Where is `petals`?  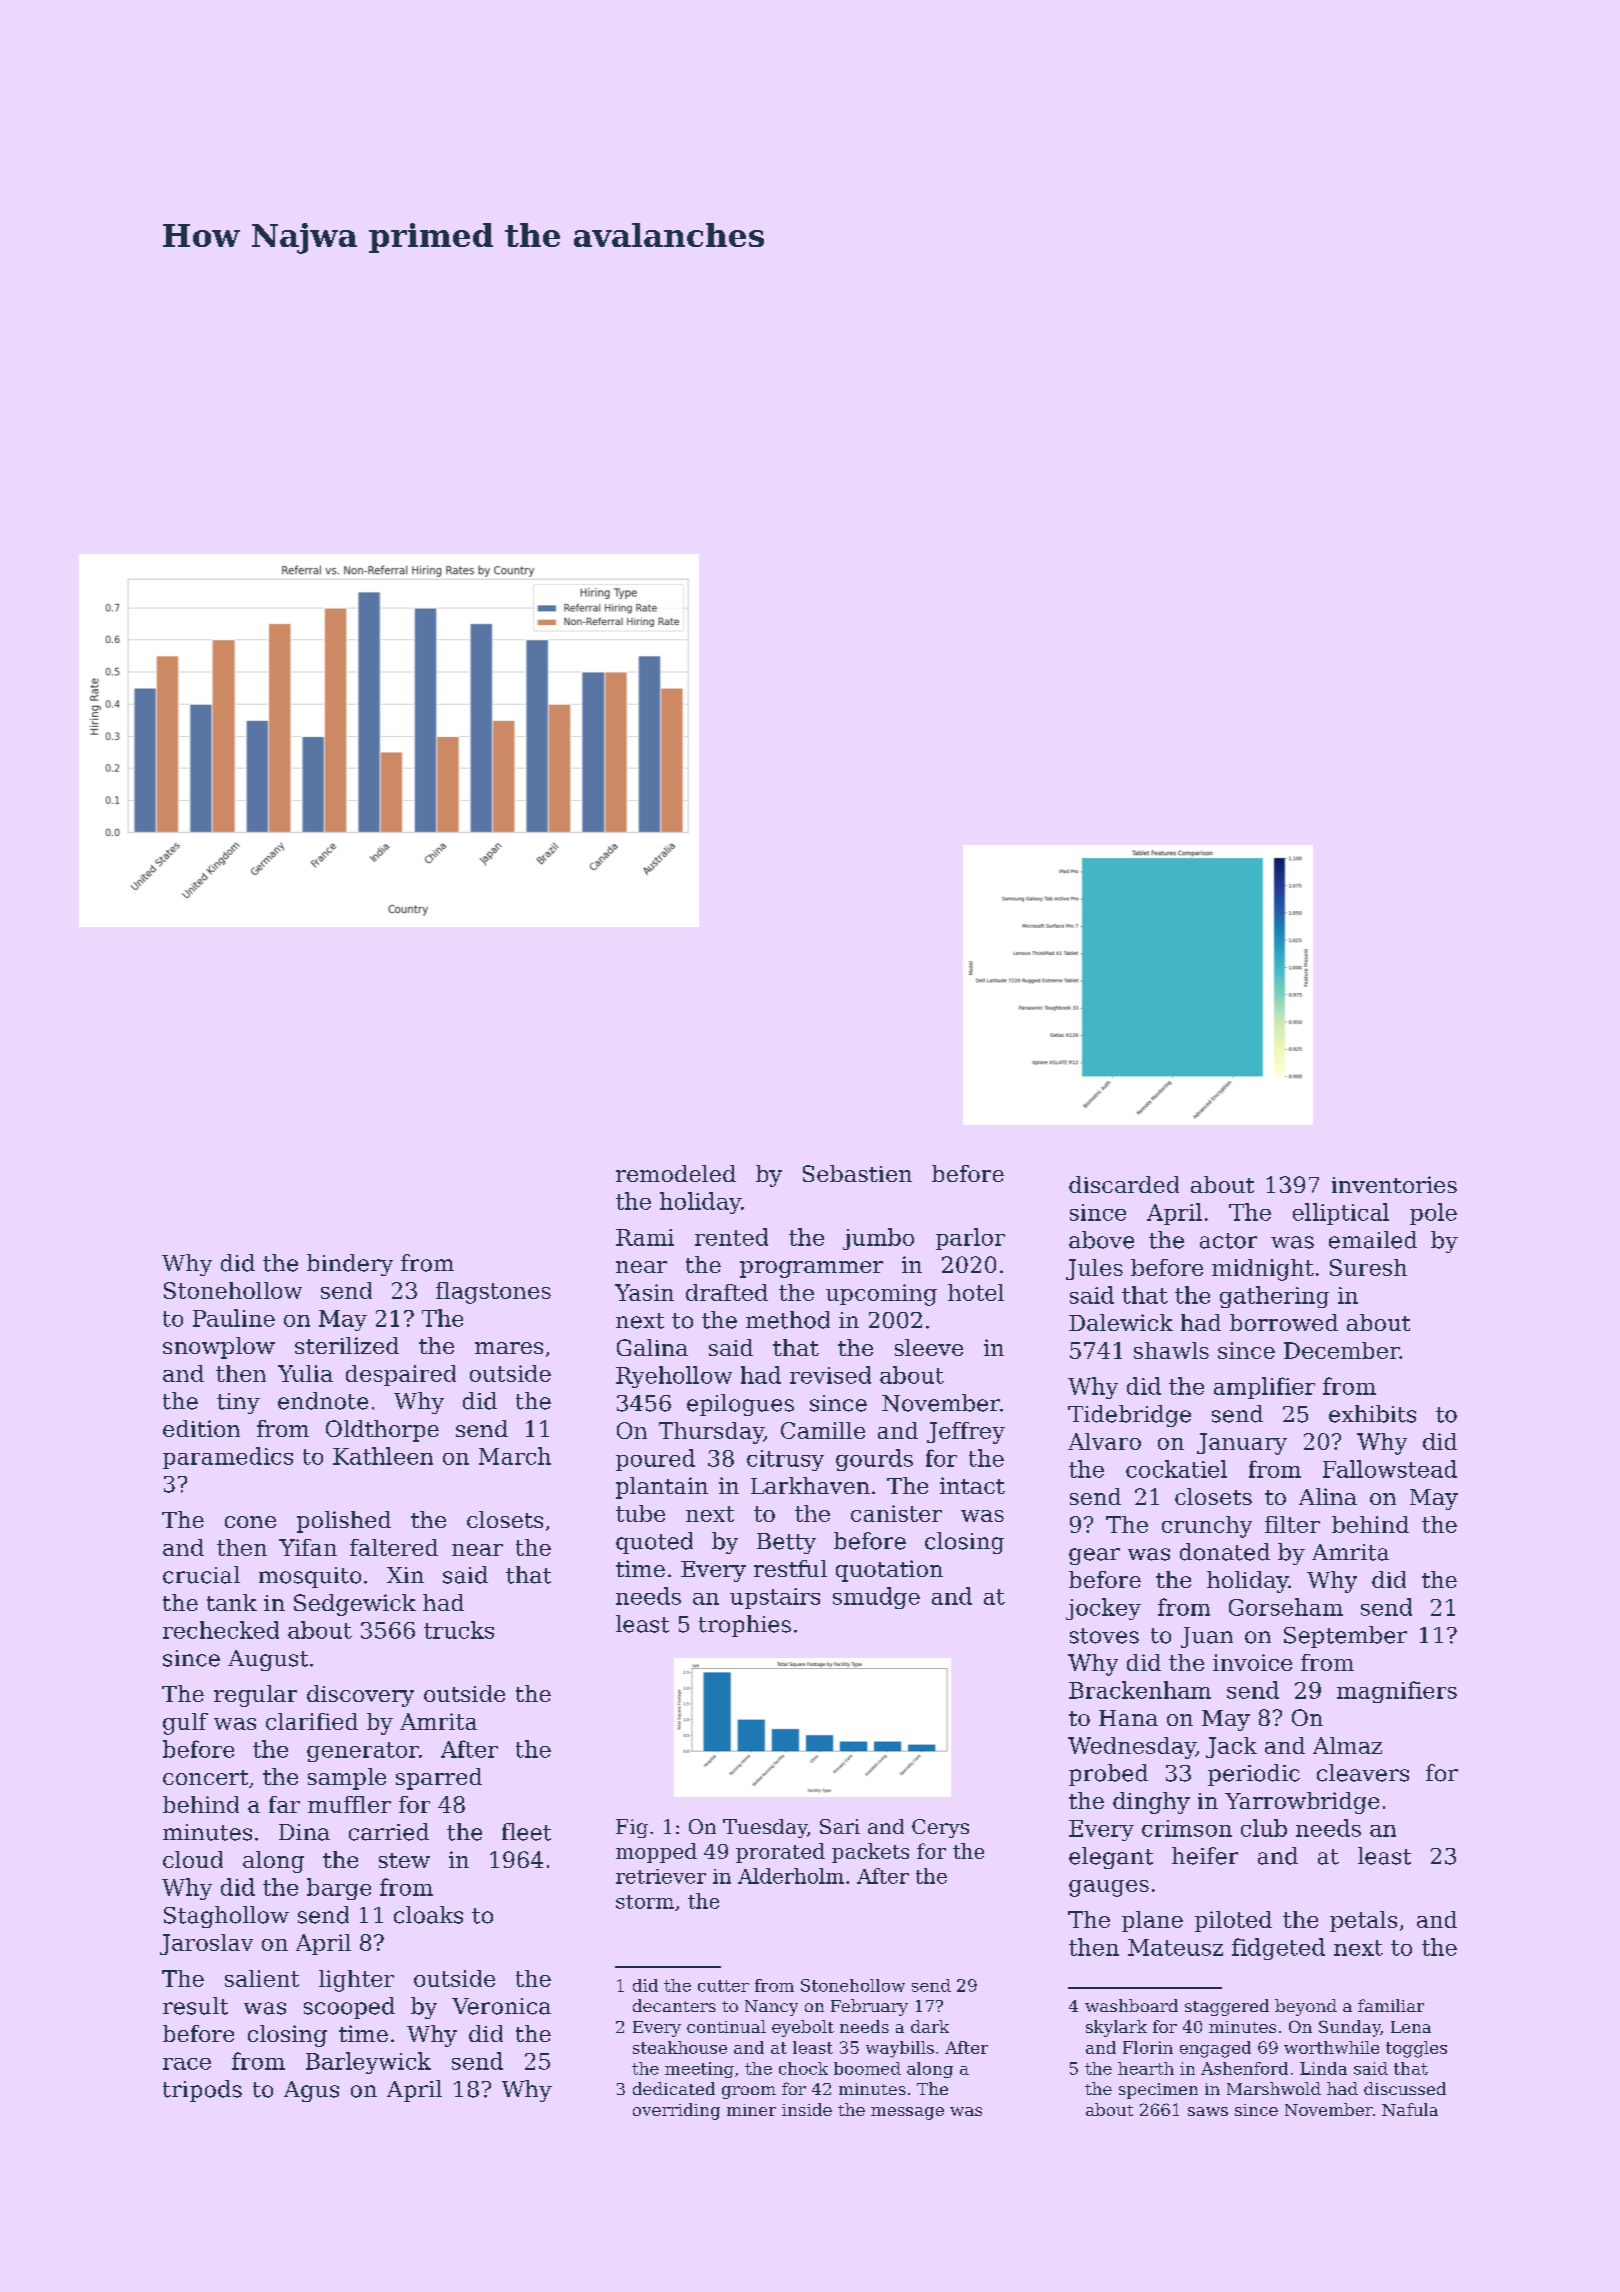 petals is located at coordinates (1363, 1921).
